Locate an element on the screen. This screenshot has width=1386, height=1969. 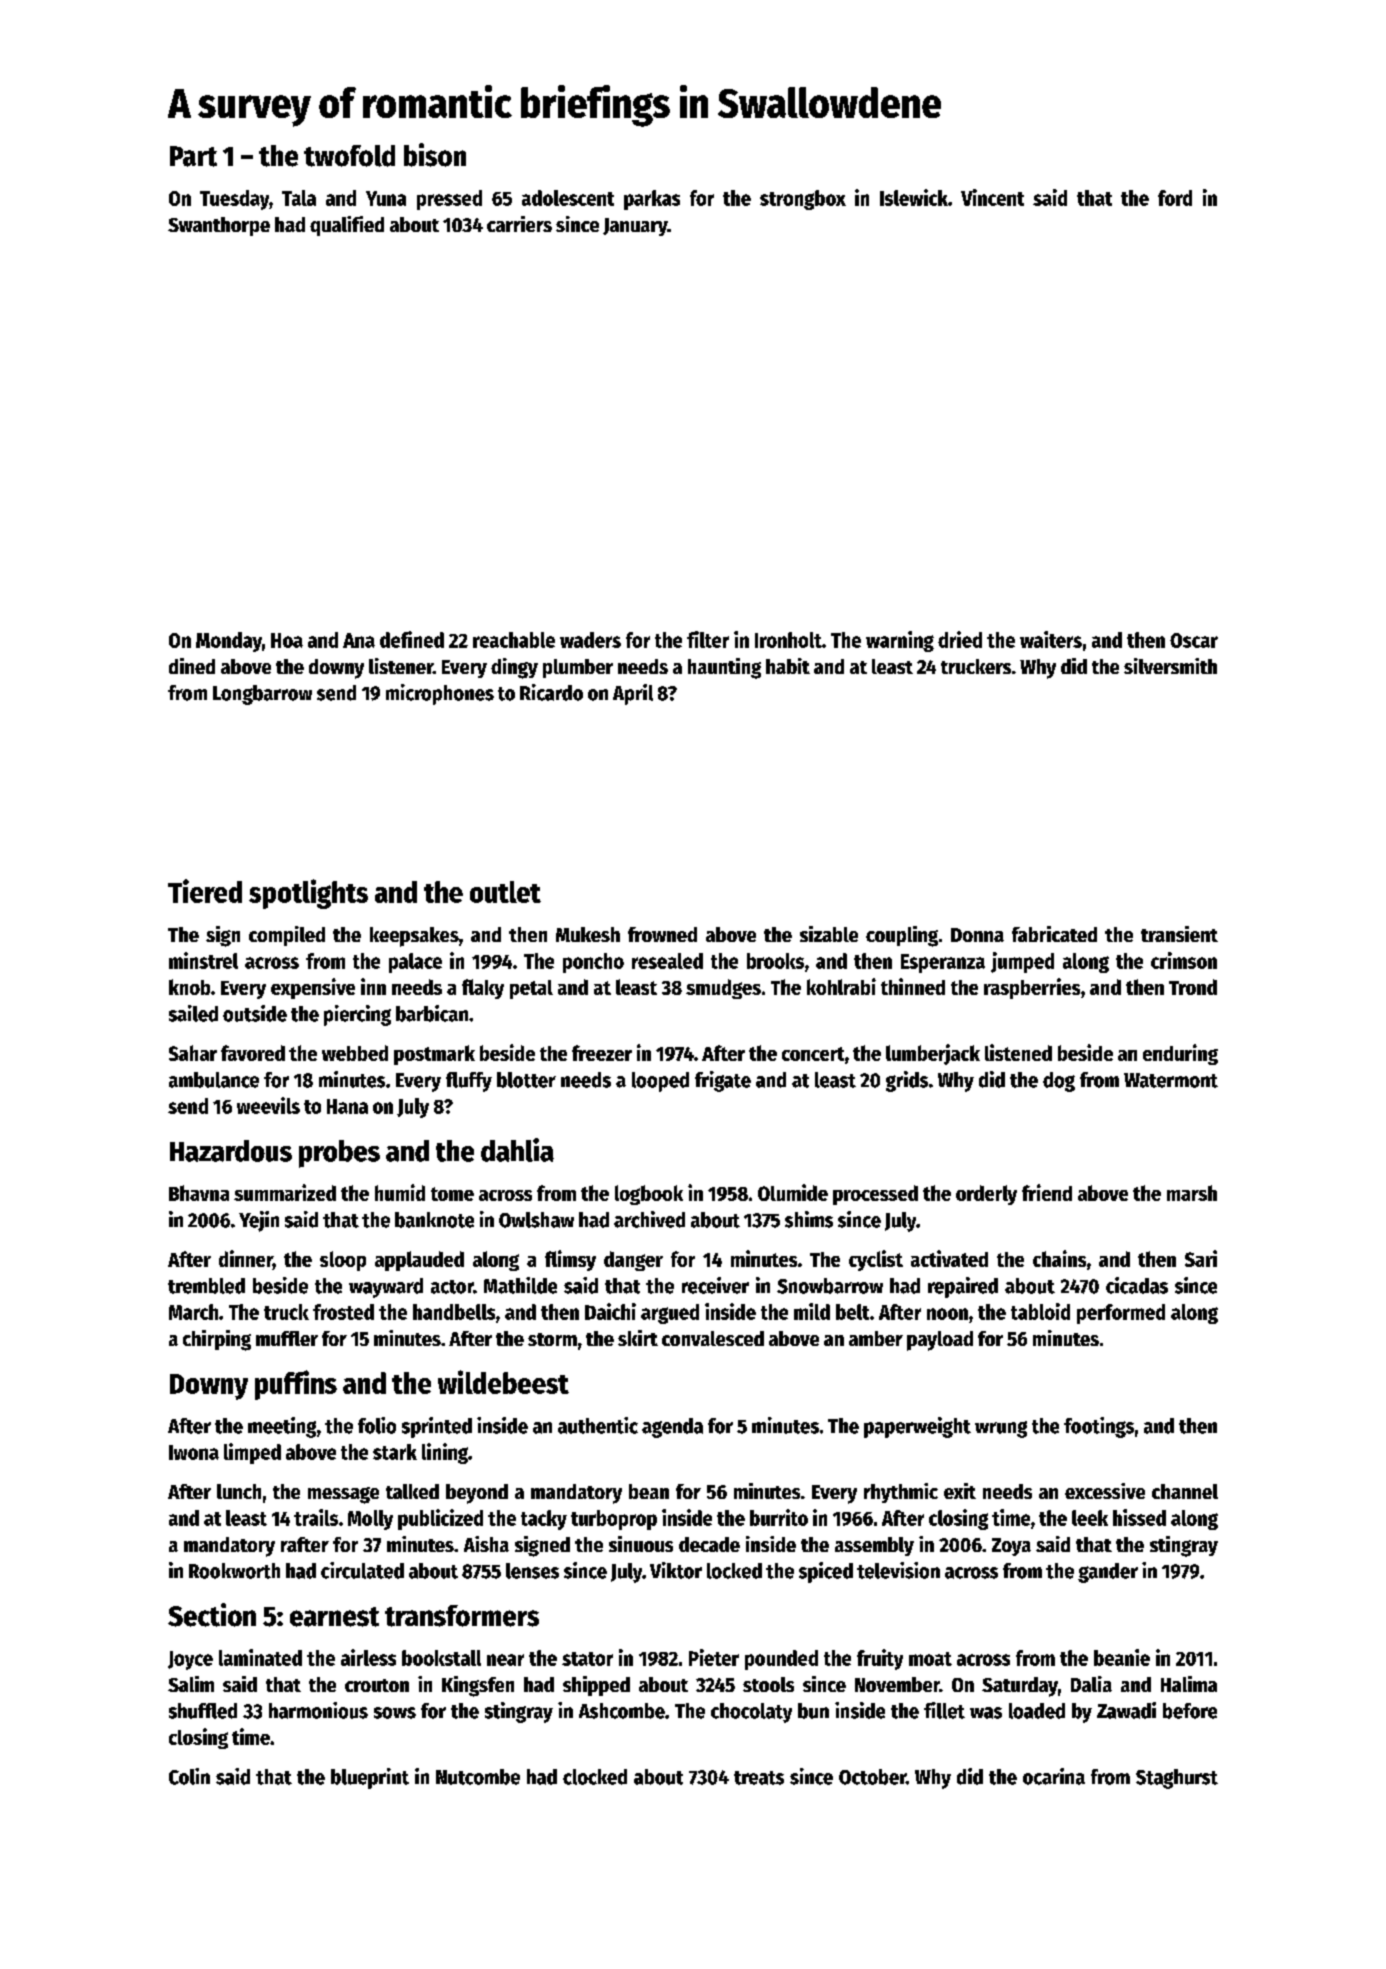
Nutcombe is located at coordinates (478, 1777).
